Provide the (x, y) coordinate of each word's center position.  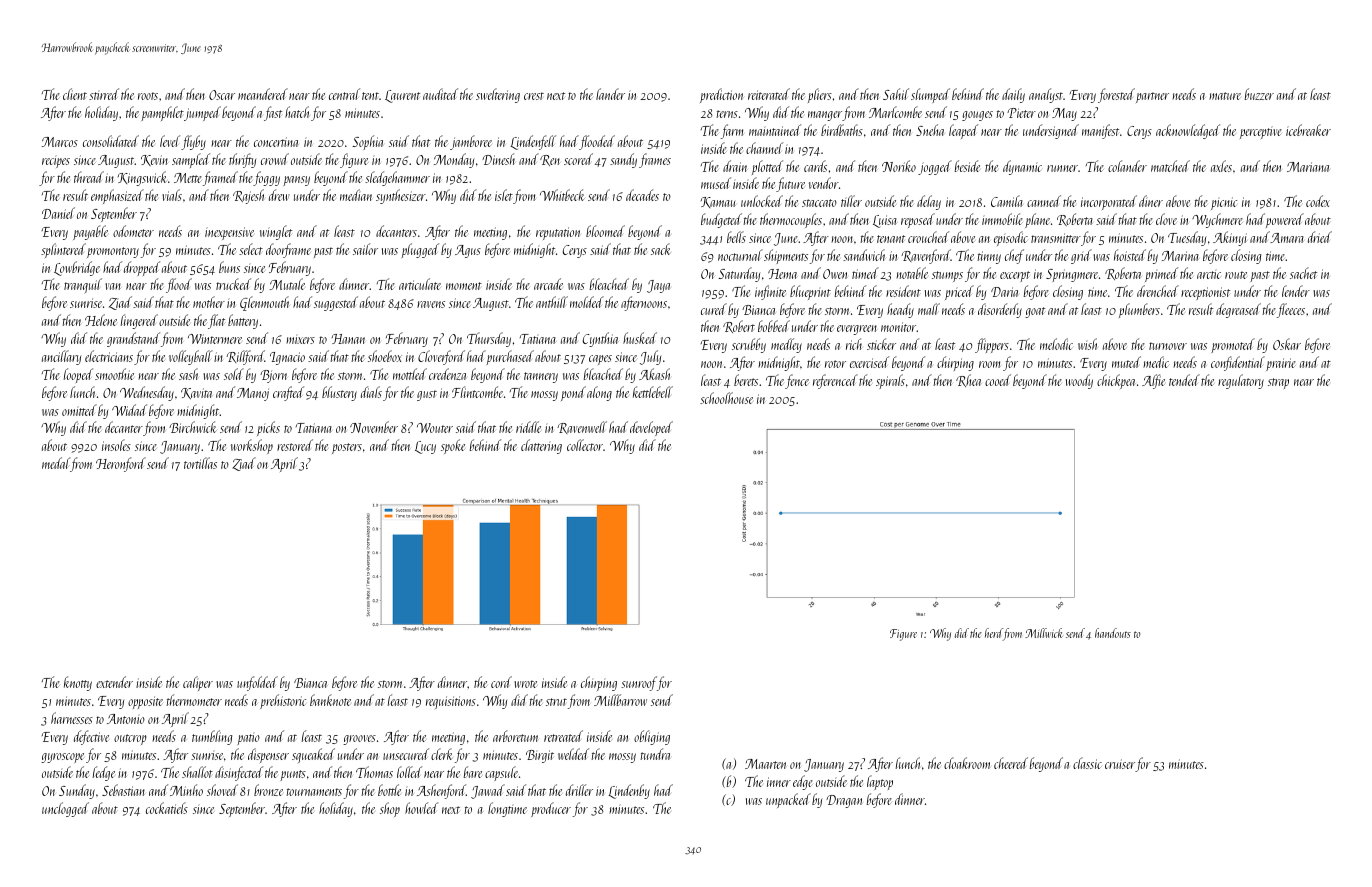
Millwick (1044, 633)
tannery (541, 377)
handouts (1113, 633)
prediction (721, 95)
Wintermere (215, 339)
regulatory (1241, 381)
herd (994, 634)
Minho (186, 790)
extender (114, 682)
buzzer (1259, 94)
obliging (652, 737)
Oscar (222, 95)
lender (1296, 291)
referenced (835, 381)
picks (268, 428)
